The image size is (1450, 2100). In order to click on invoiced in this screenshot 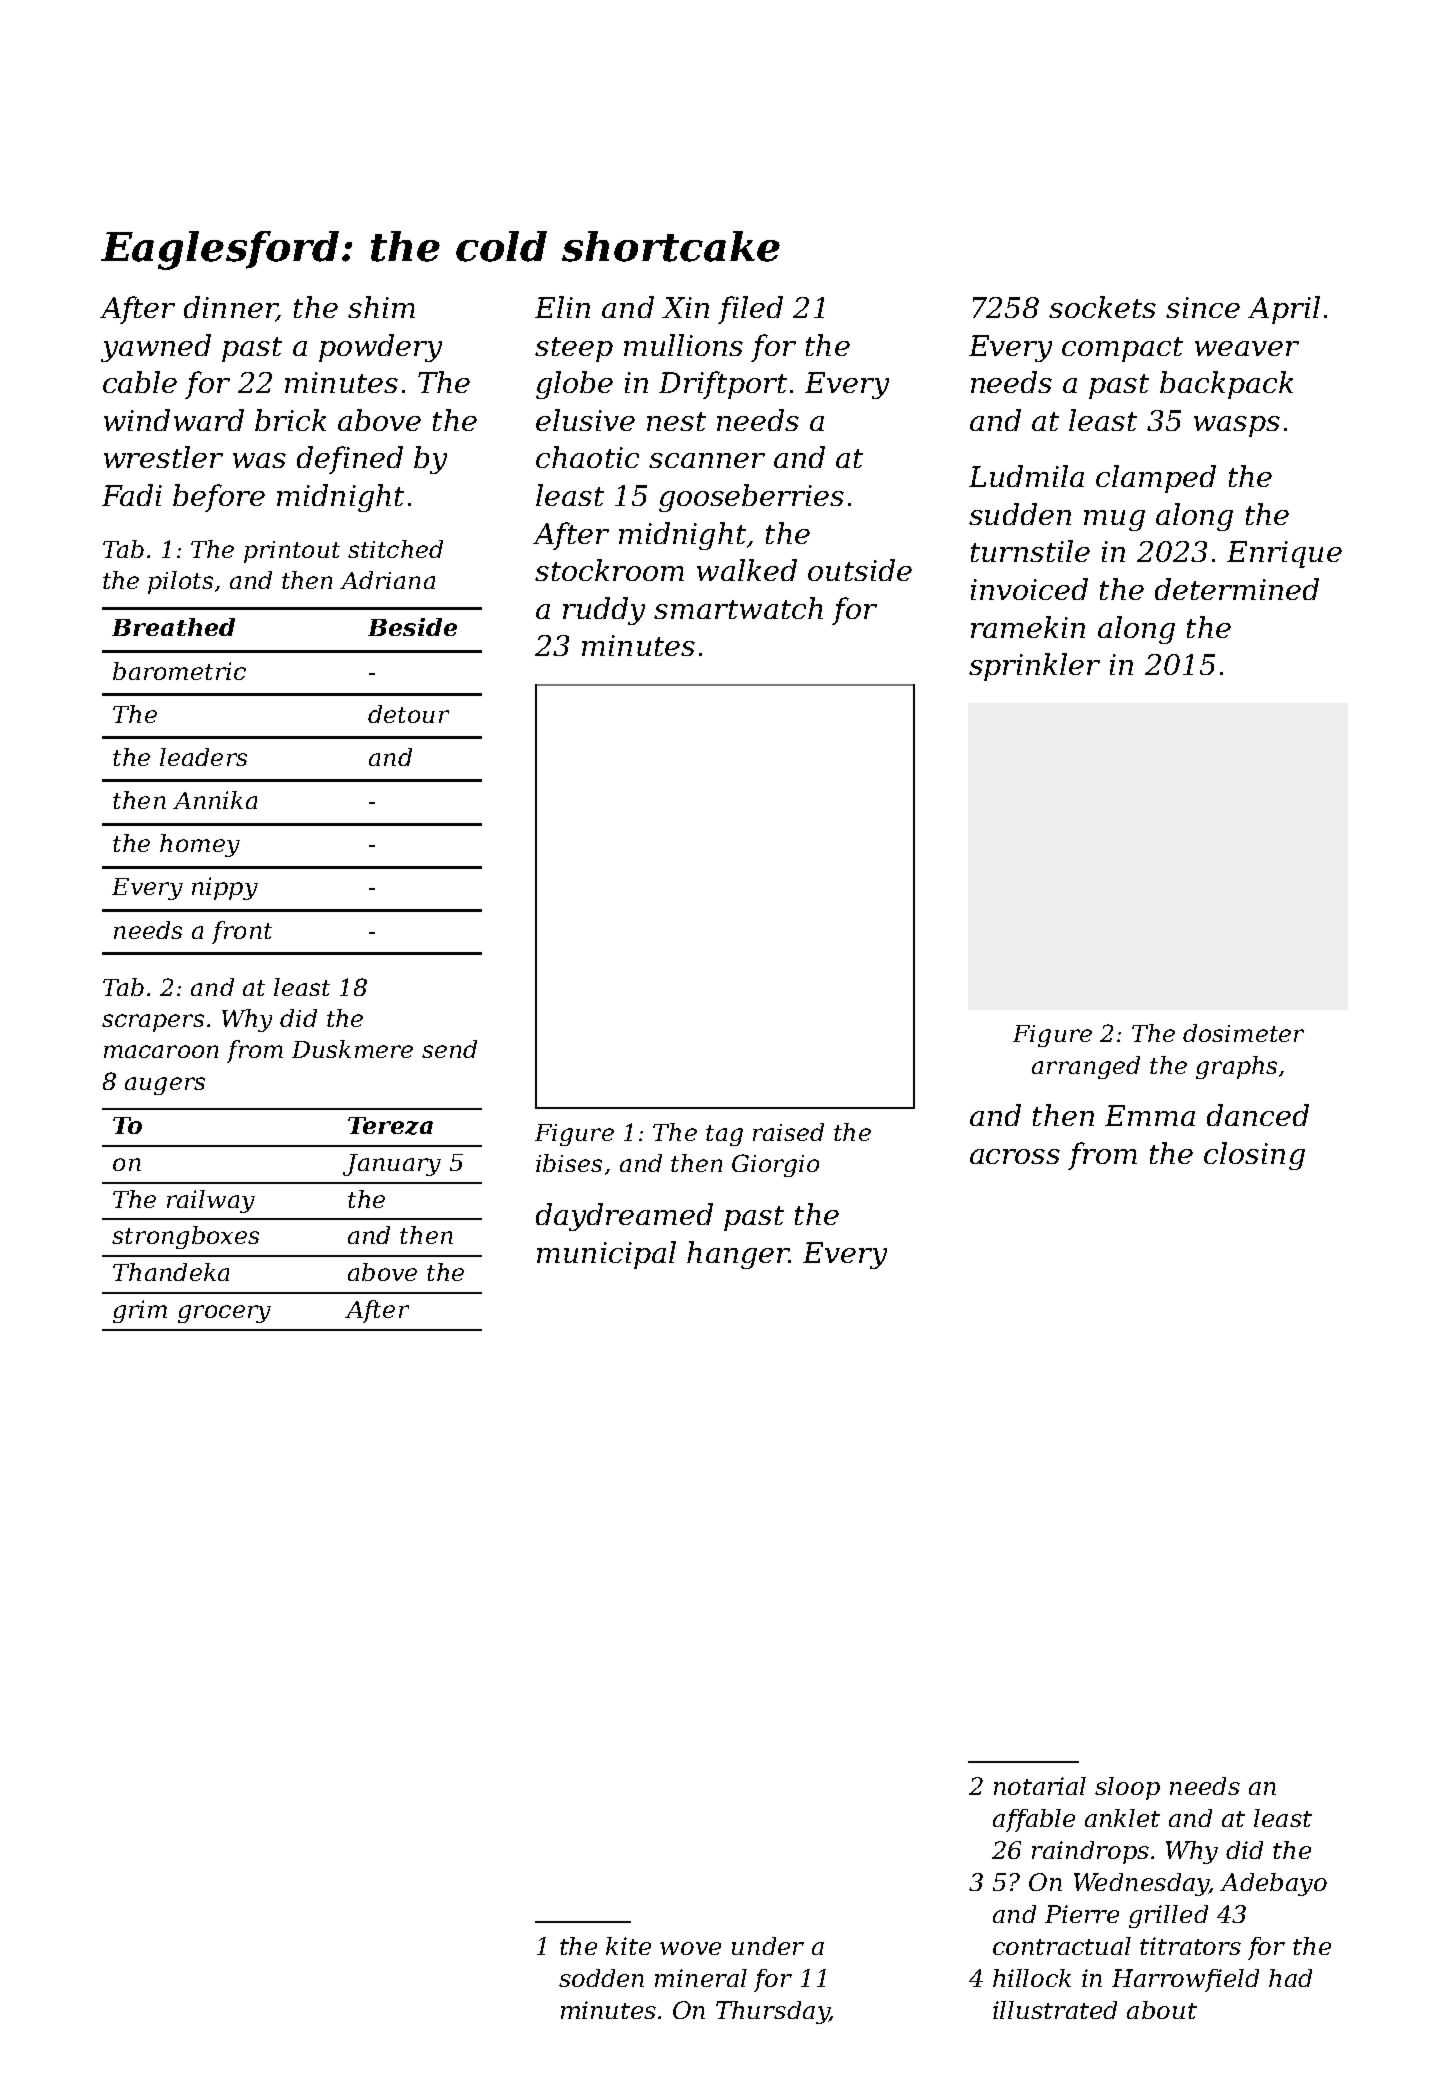, I will do `click(1029, 589)`.
